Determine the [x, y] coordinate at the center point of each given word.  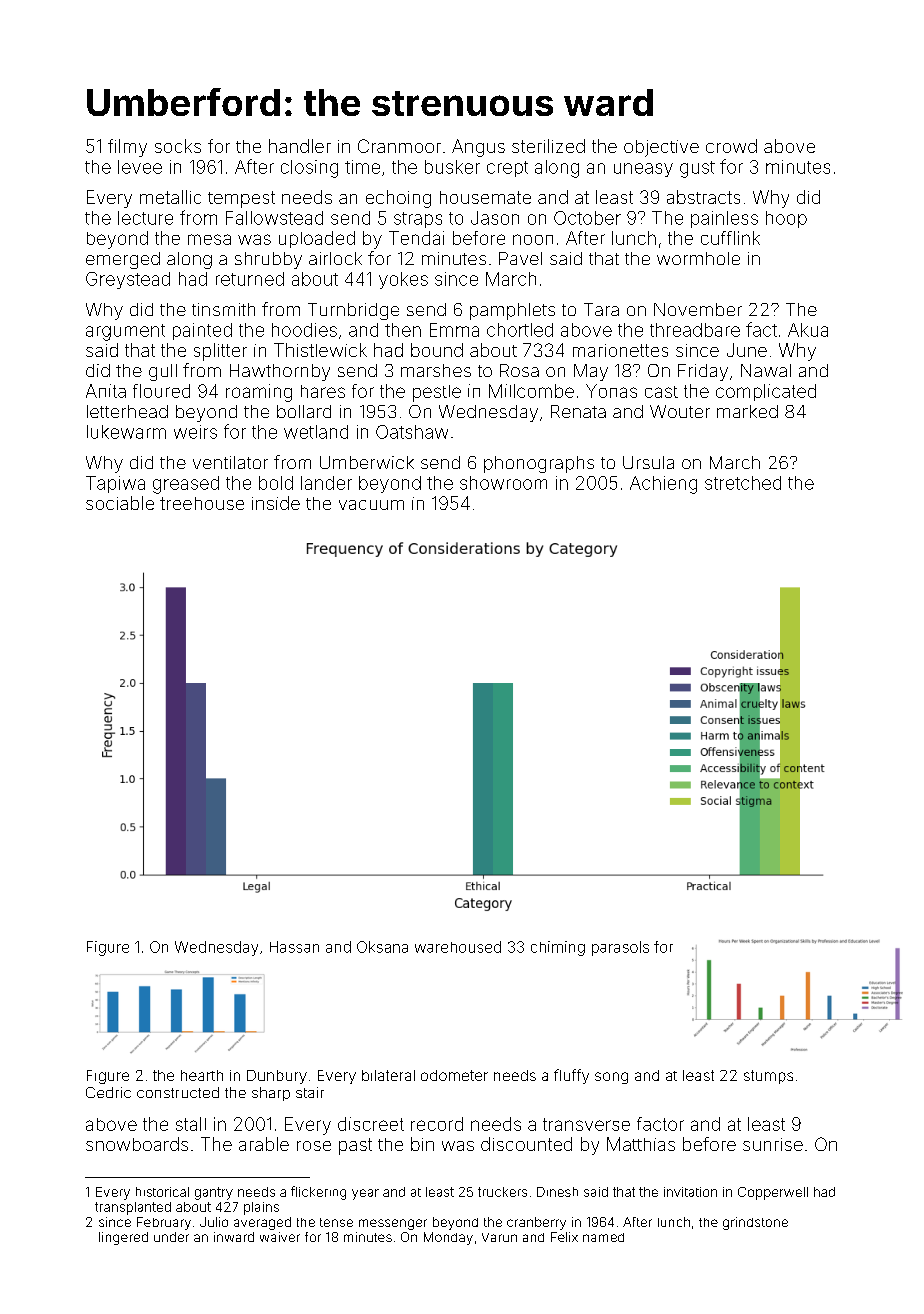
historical [162, 1192]
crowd [731, 146]
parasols [620, 948]
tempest [241, 199]
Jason [495, 218]
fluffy [571, 1076]
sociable [120, 503]
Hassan [294, 947]
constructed [178, 1092]
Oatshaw [412, 432]
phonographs [539, 464]
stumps [768, 1077]
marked [747, 411]
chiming [558, 948]
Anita [106, 391]
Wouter [680, 411]
